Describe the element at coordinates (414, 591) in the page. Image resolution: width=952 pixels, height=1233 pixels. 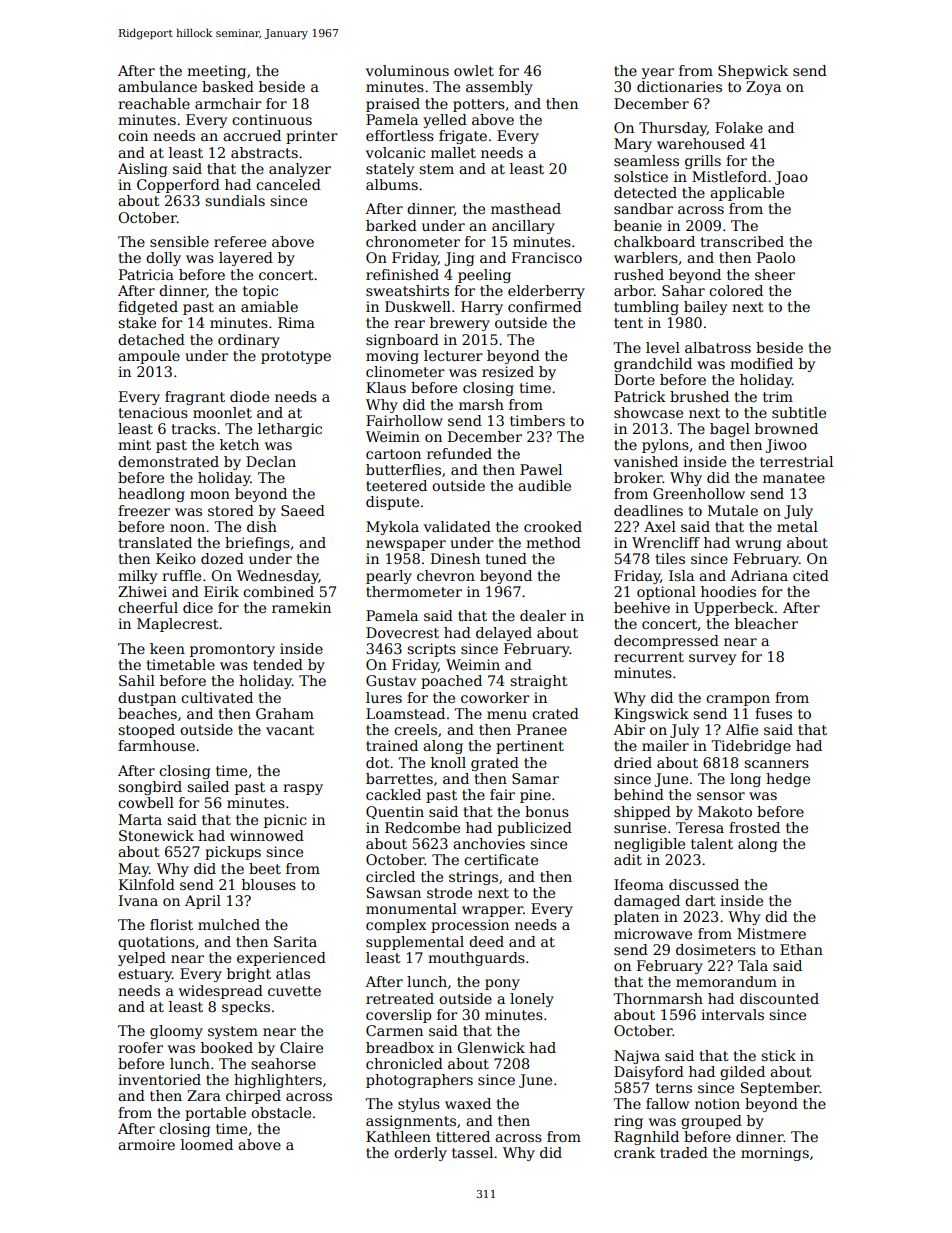
I see `thermometer` at that location.
